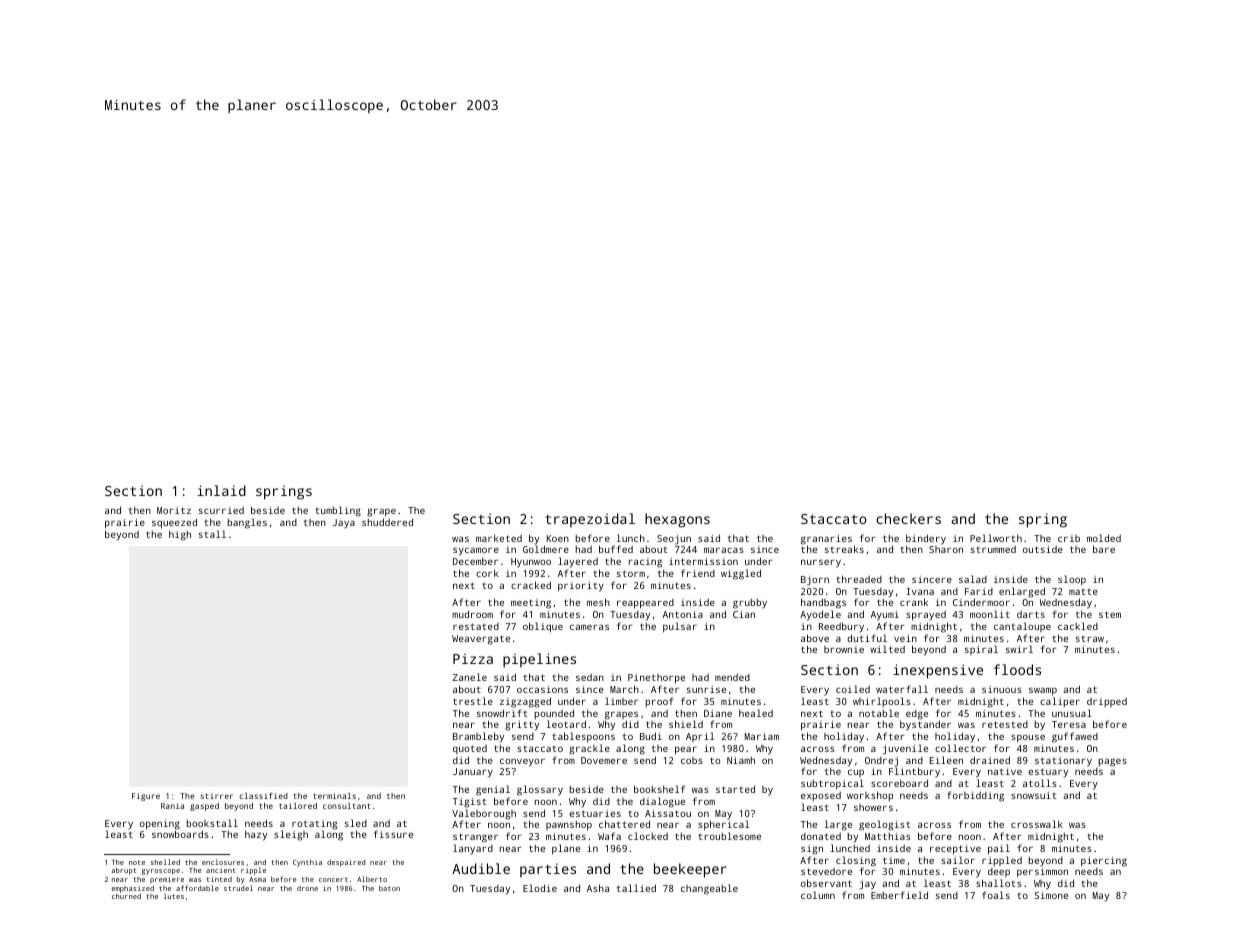 The width and height of the screenshot is (1233, 952). What do you see at coordinates (879, 713) in the screenshot?
I see `notable` at bounding box center [879, 713].
